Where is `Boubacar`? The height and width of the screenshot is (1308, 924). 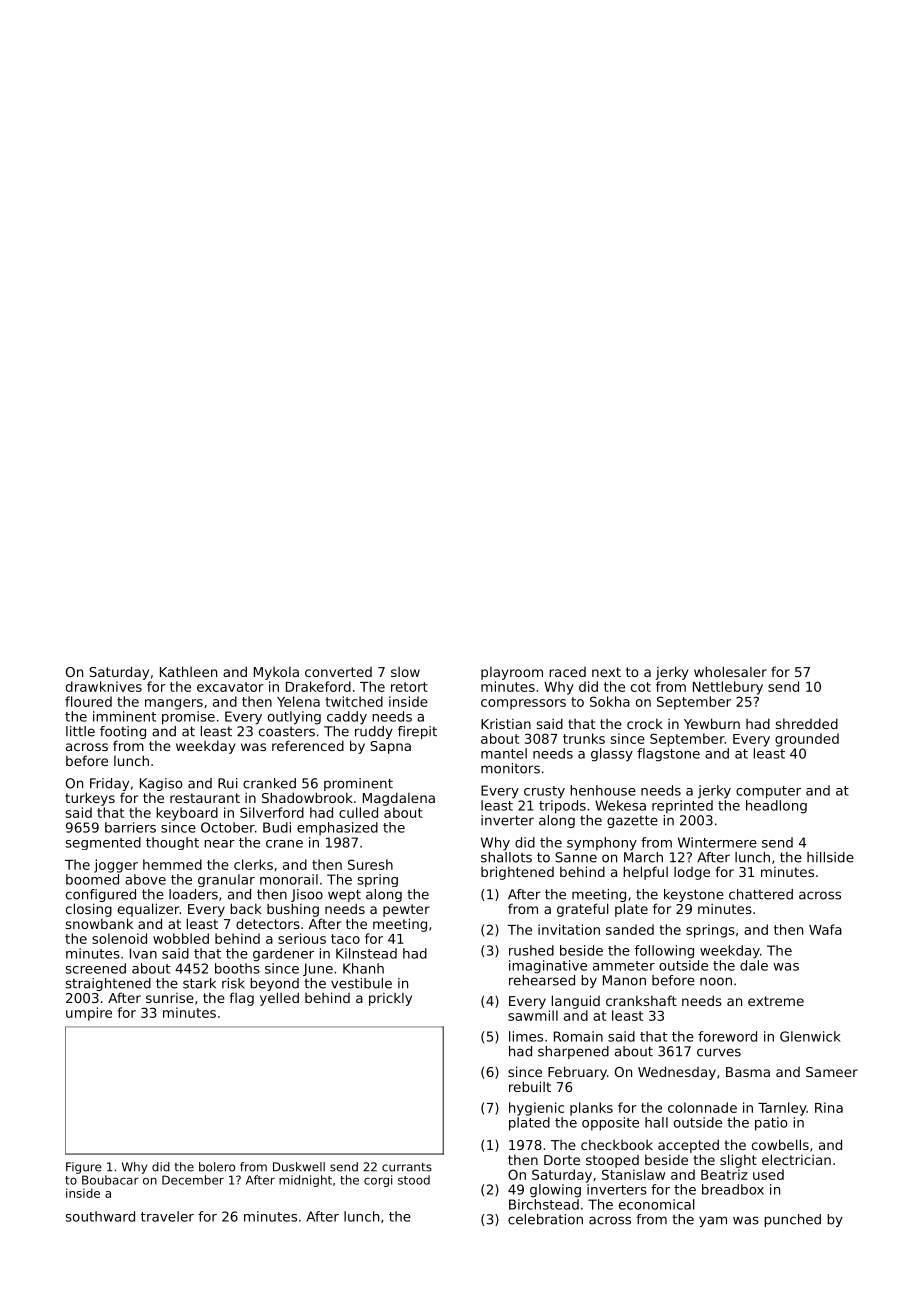
Boubacar is located at coordinates (110, 1180).
